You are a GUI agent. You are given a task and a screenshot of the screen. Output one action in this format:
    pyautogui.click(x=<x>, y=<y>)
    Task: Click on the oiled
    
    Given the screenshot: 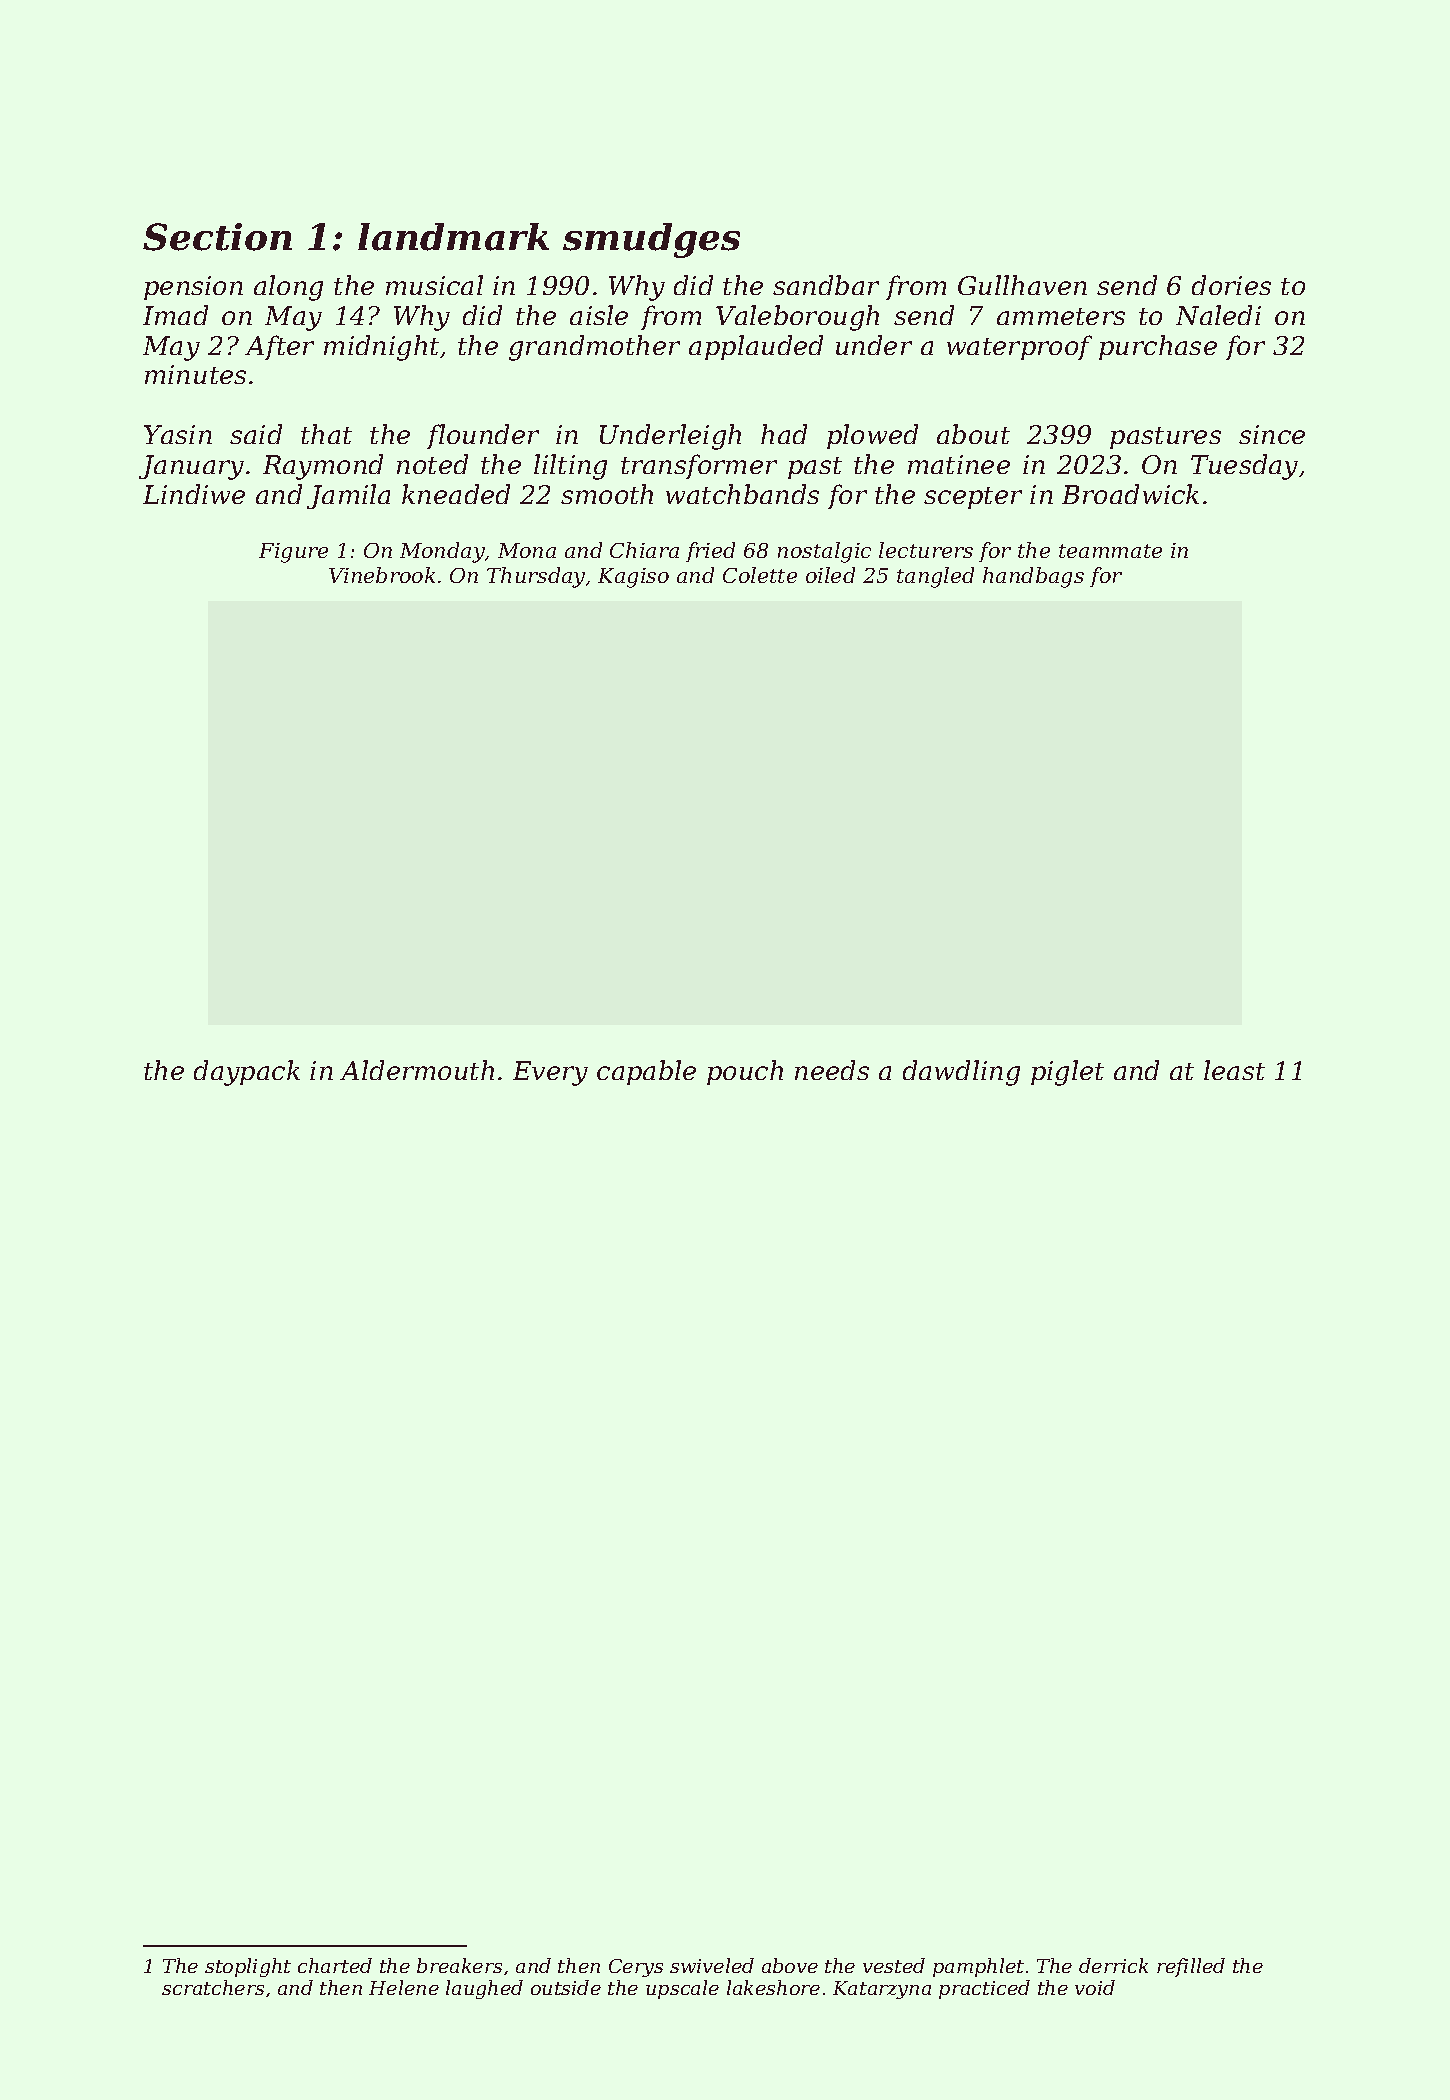 What is the action you would take?
    pyautogui.click(x=830, y=575)
